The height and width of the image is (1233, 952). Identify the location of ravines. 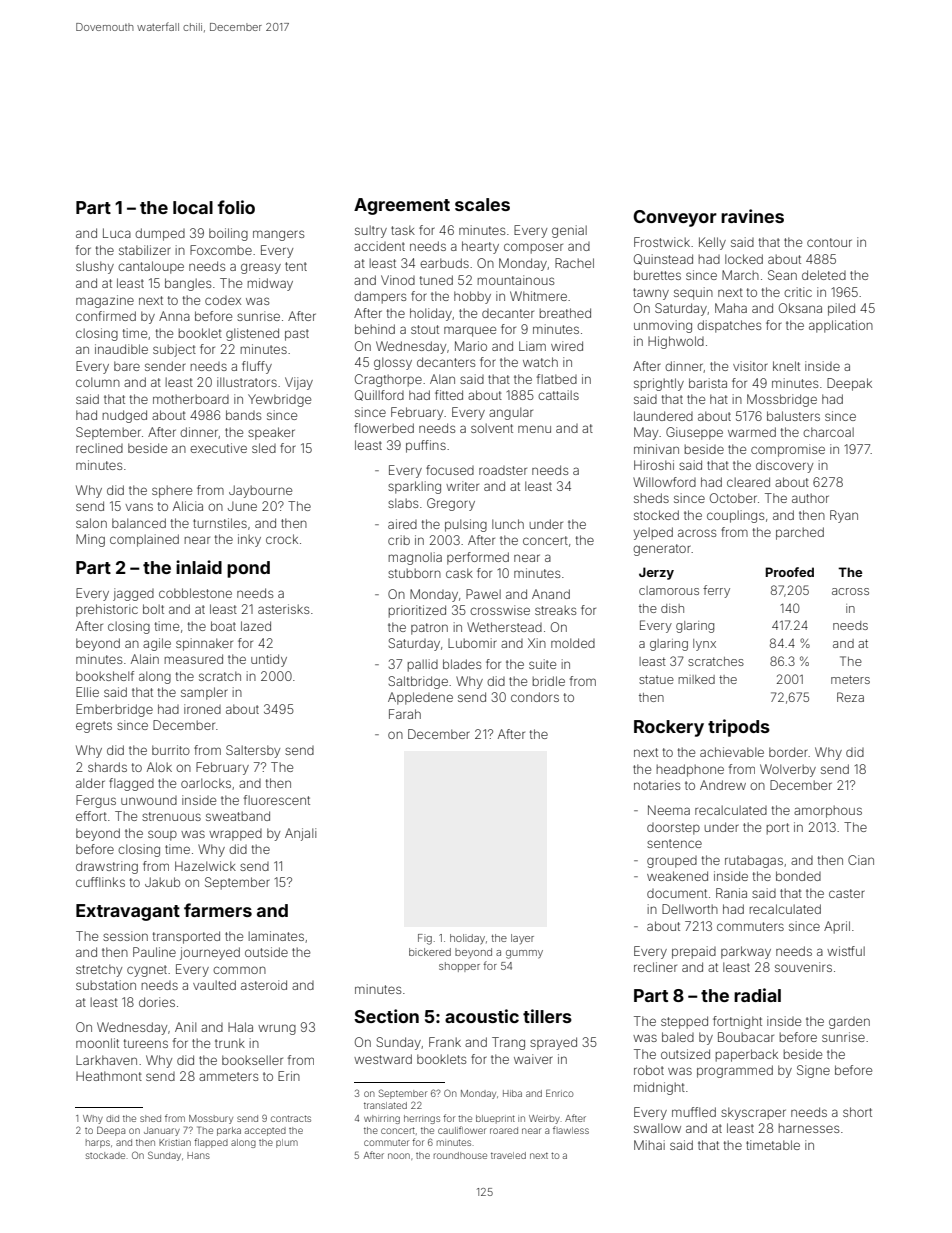
(752, 216).
